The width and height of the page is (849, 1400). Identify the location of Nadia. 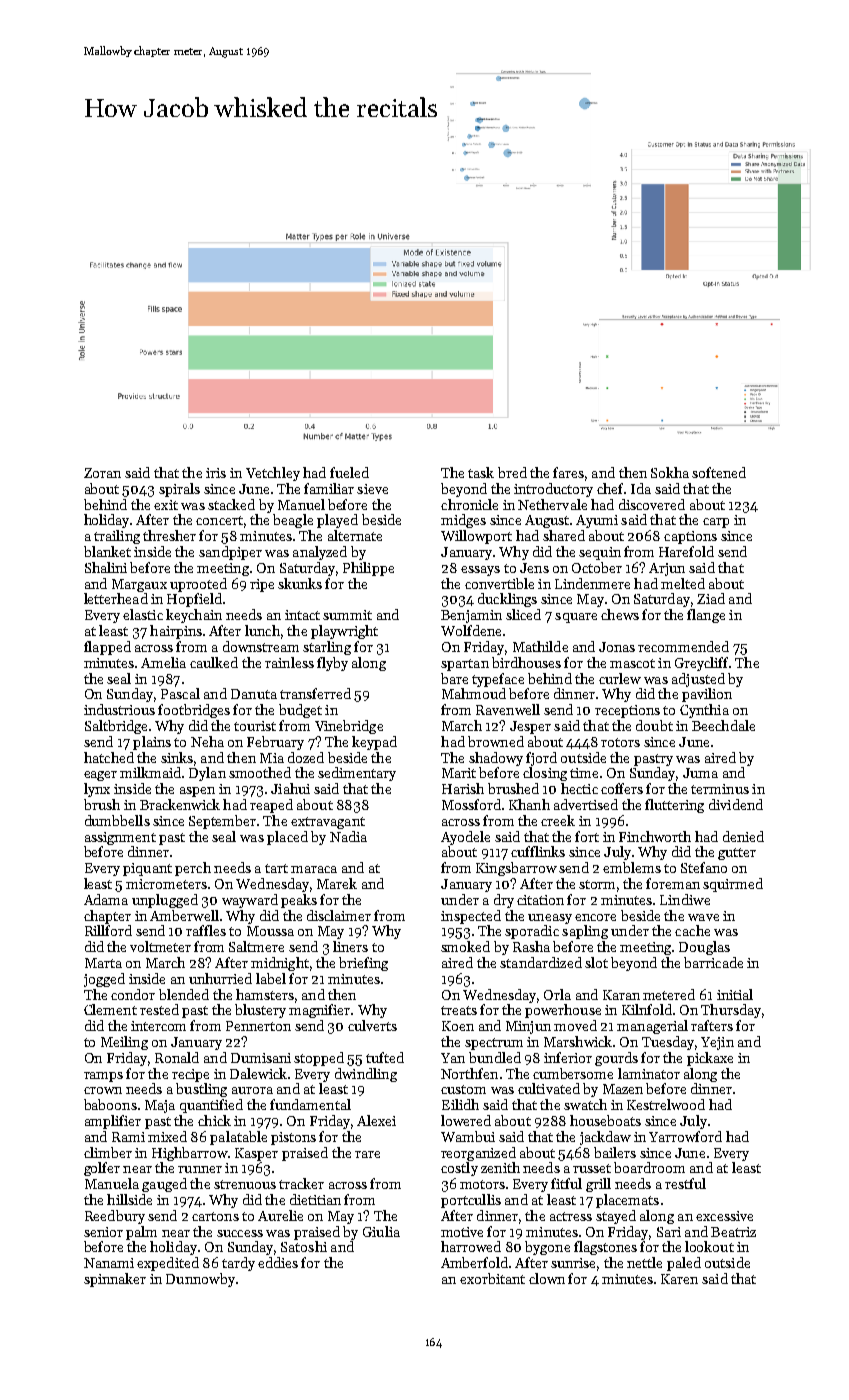
(348, 836).
